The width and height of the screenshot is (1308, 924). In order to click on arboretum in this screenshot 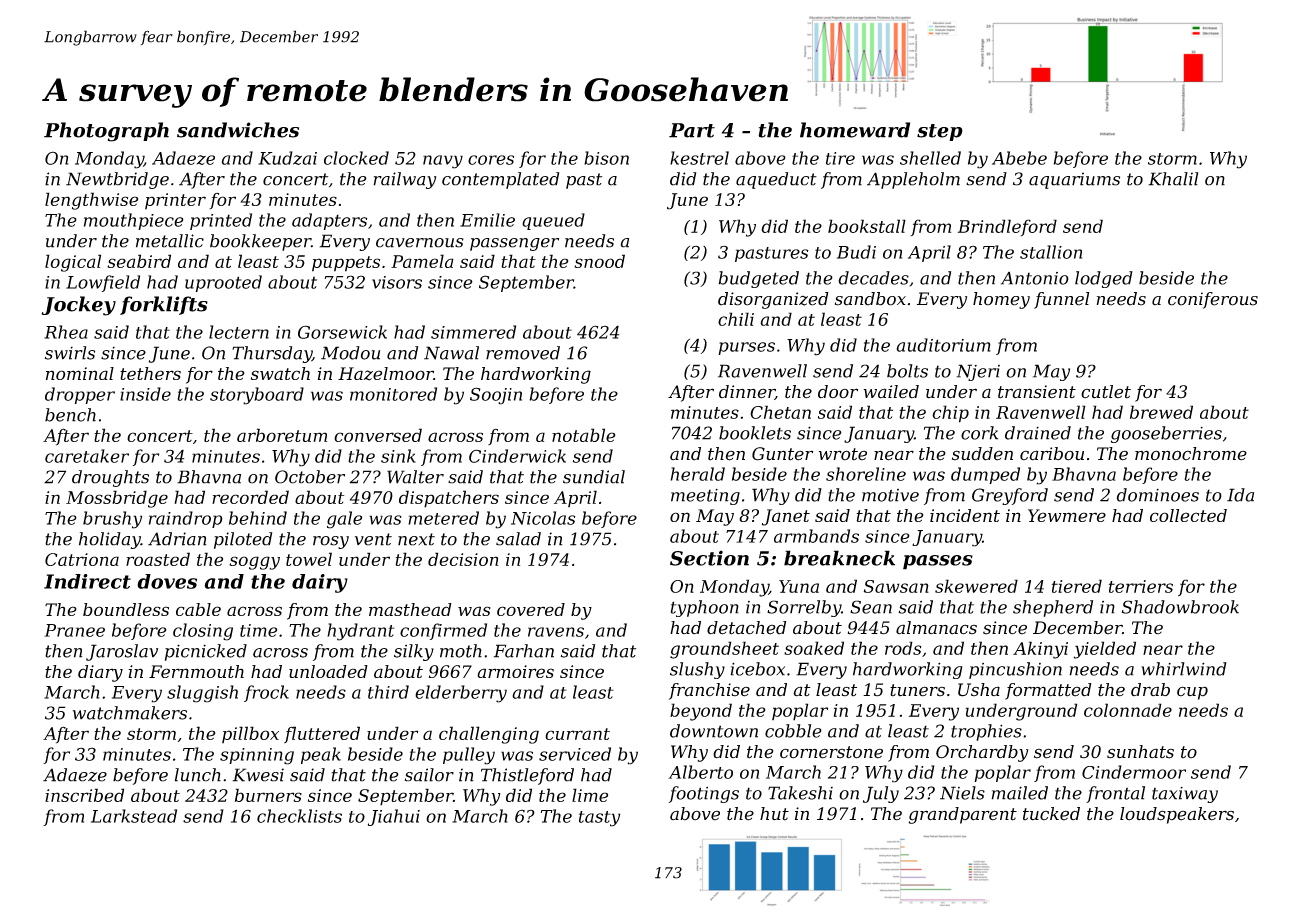, I will do `click(282, 435)`.
